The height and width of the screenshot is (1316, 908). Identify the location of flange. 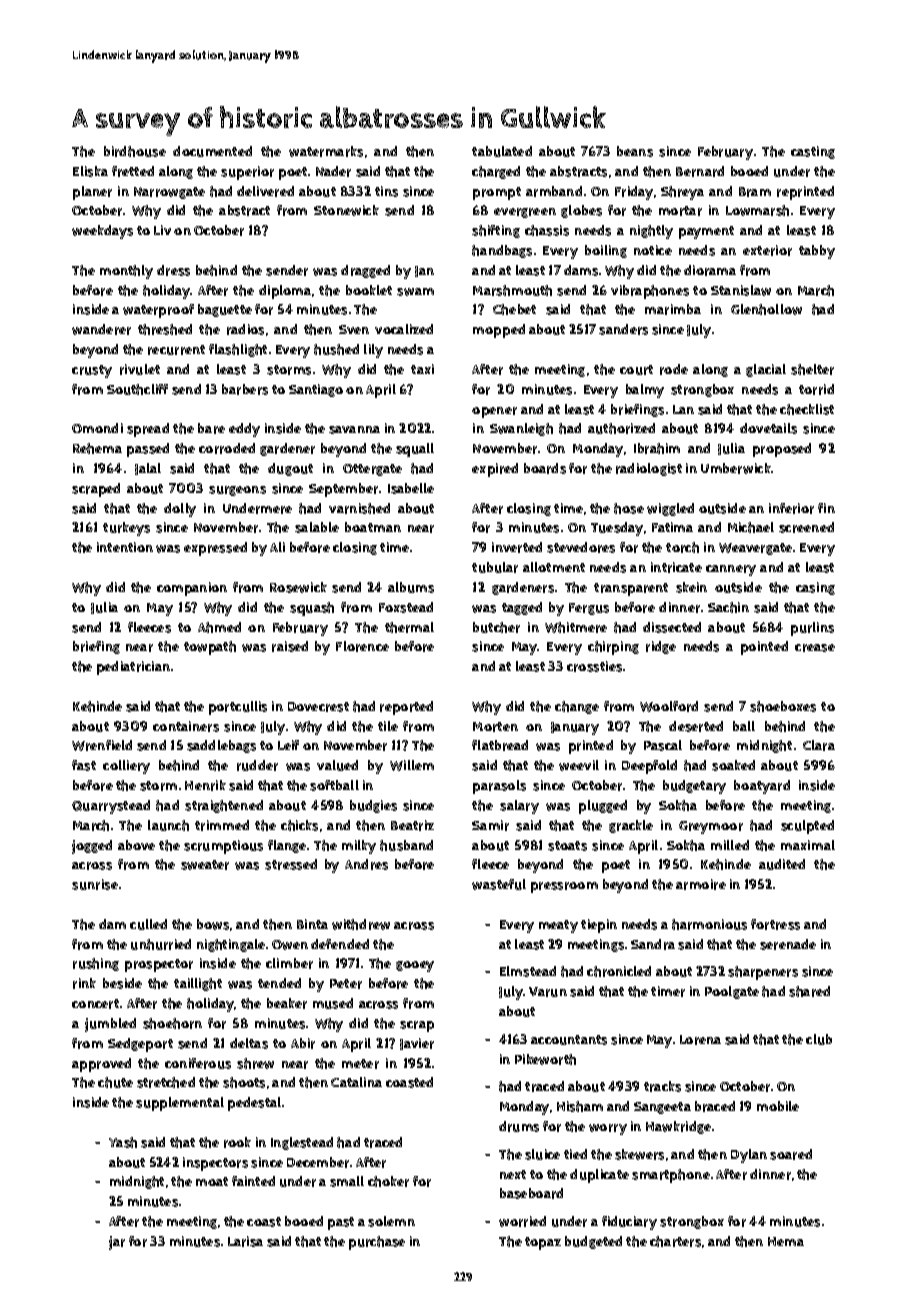
(287, 846).
